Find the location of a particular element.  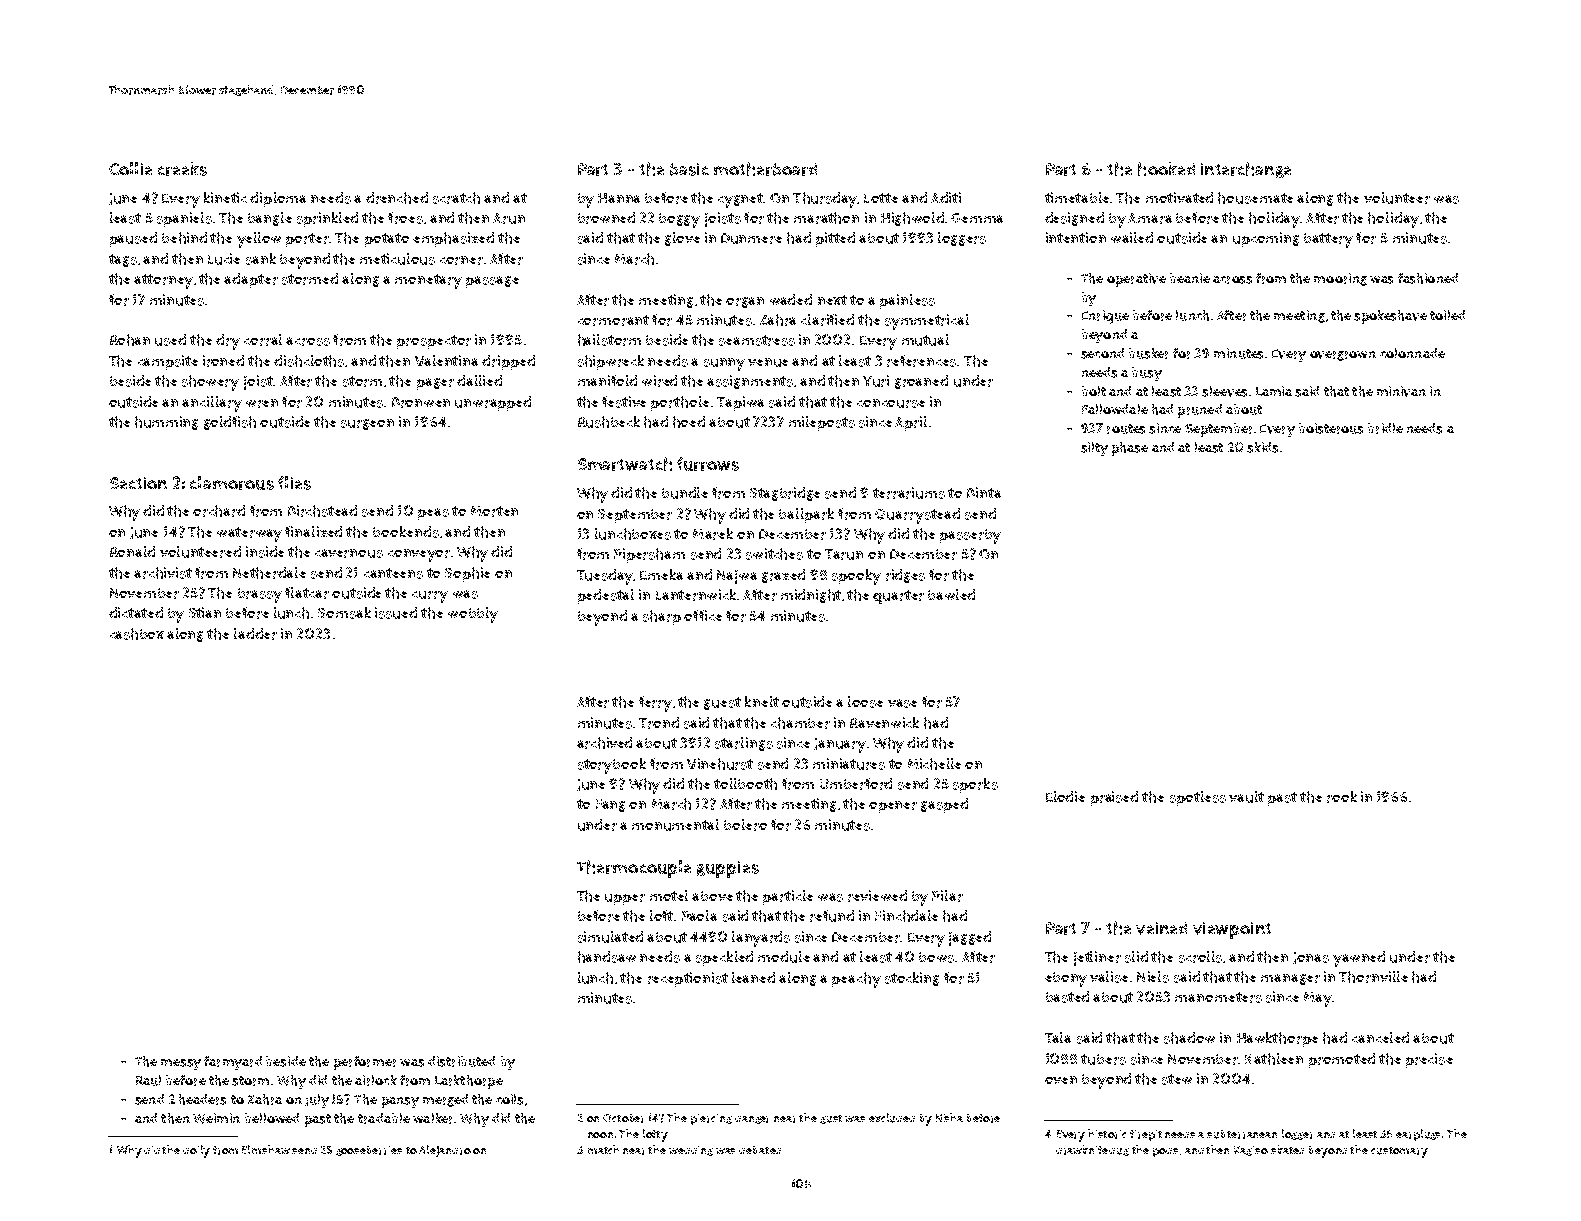

upcoming is located at coordinates (1266, 239).
